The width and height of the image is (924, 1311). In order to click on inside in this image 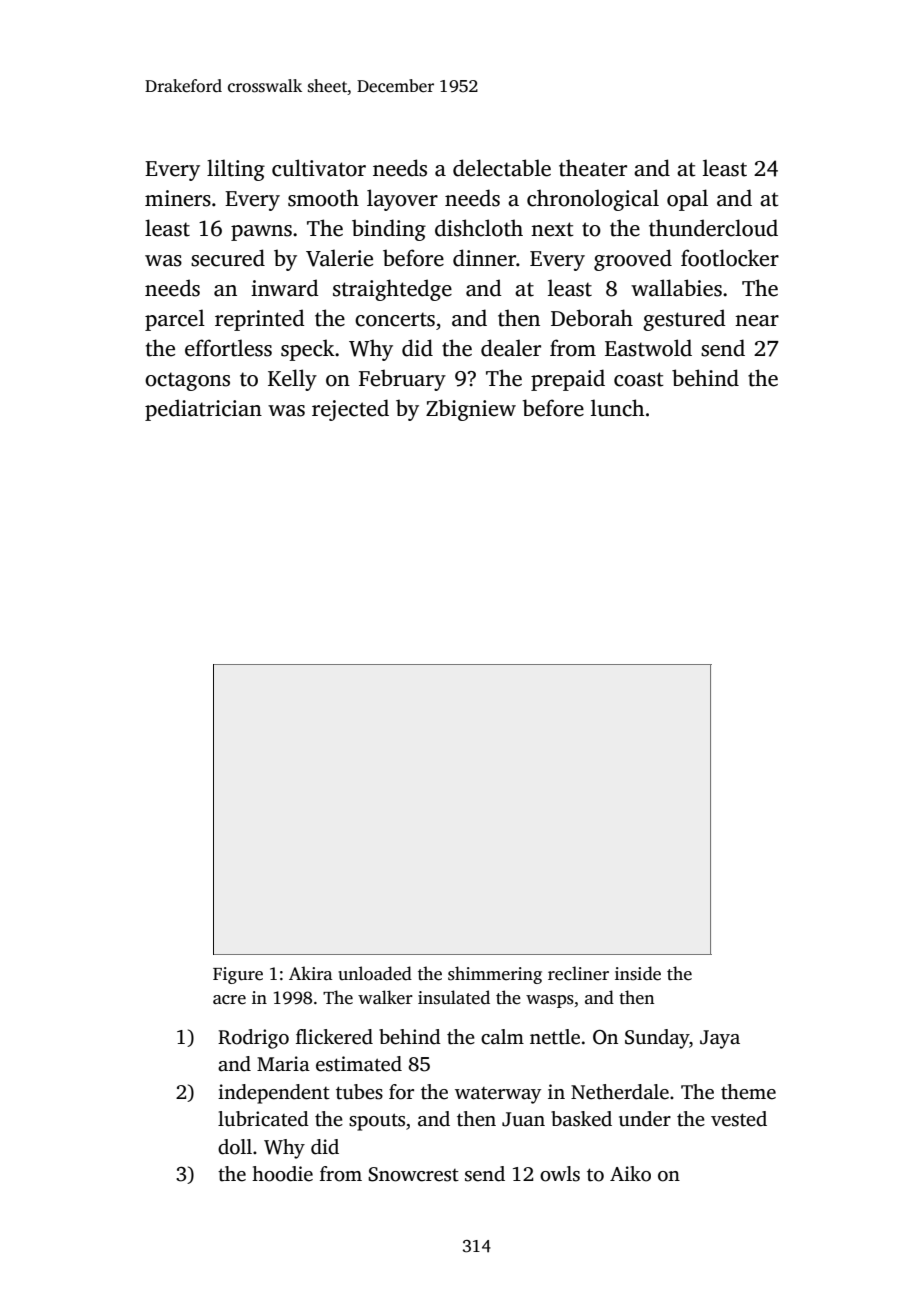, I will do `click(638, 973)`.
